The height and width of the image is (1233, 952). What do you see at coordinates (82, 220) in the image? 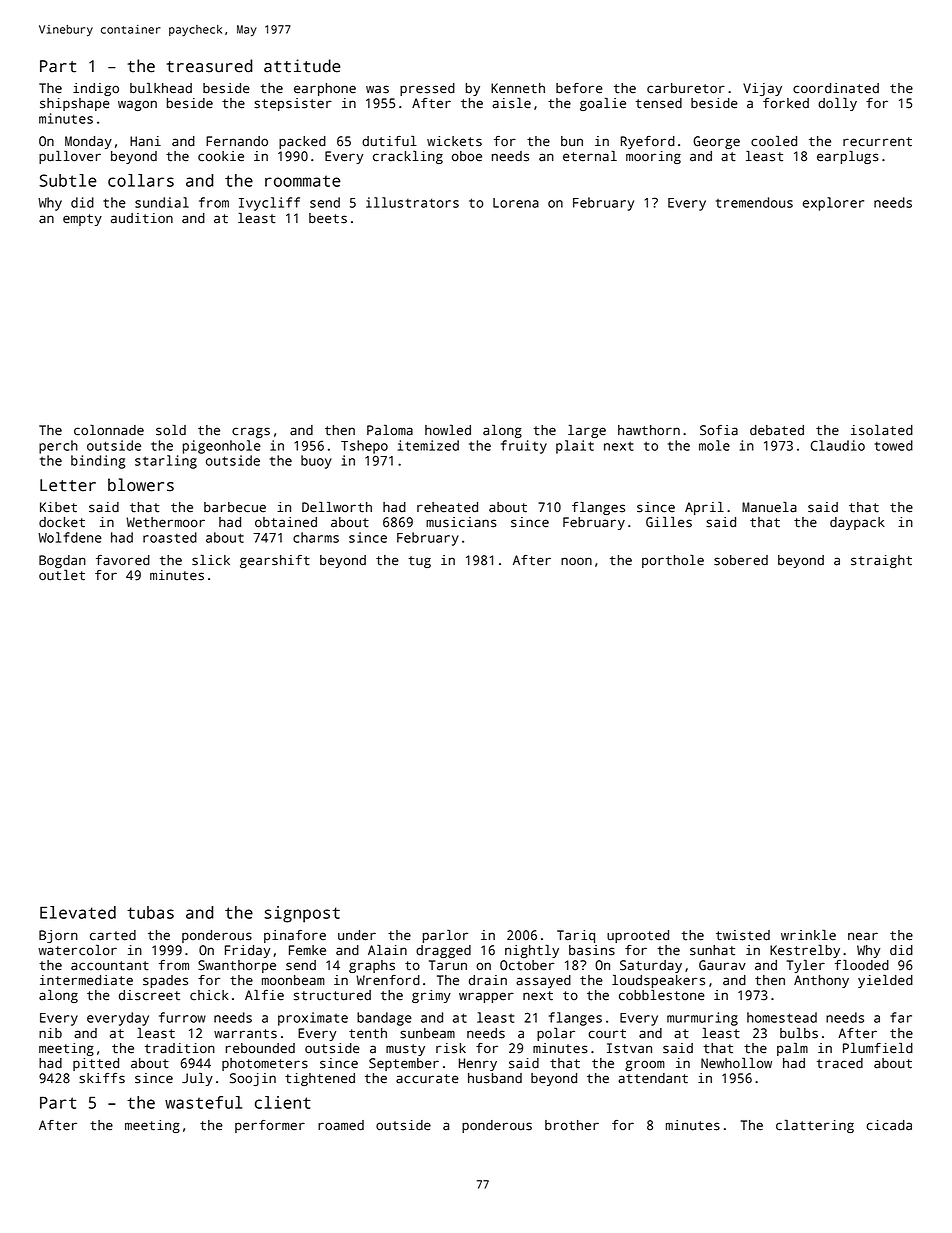
I see `empty` at bounding box center [82, 220].
